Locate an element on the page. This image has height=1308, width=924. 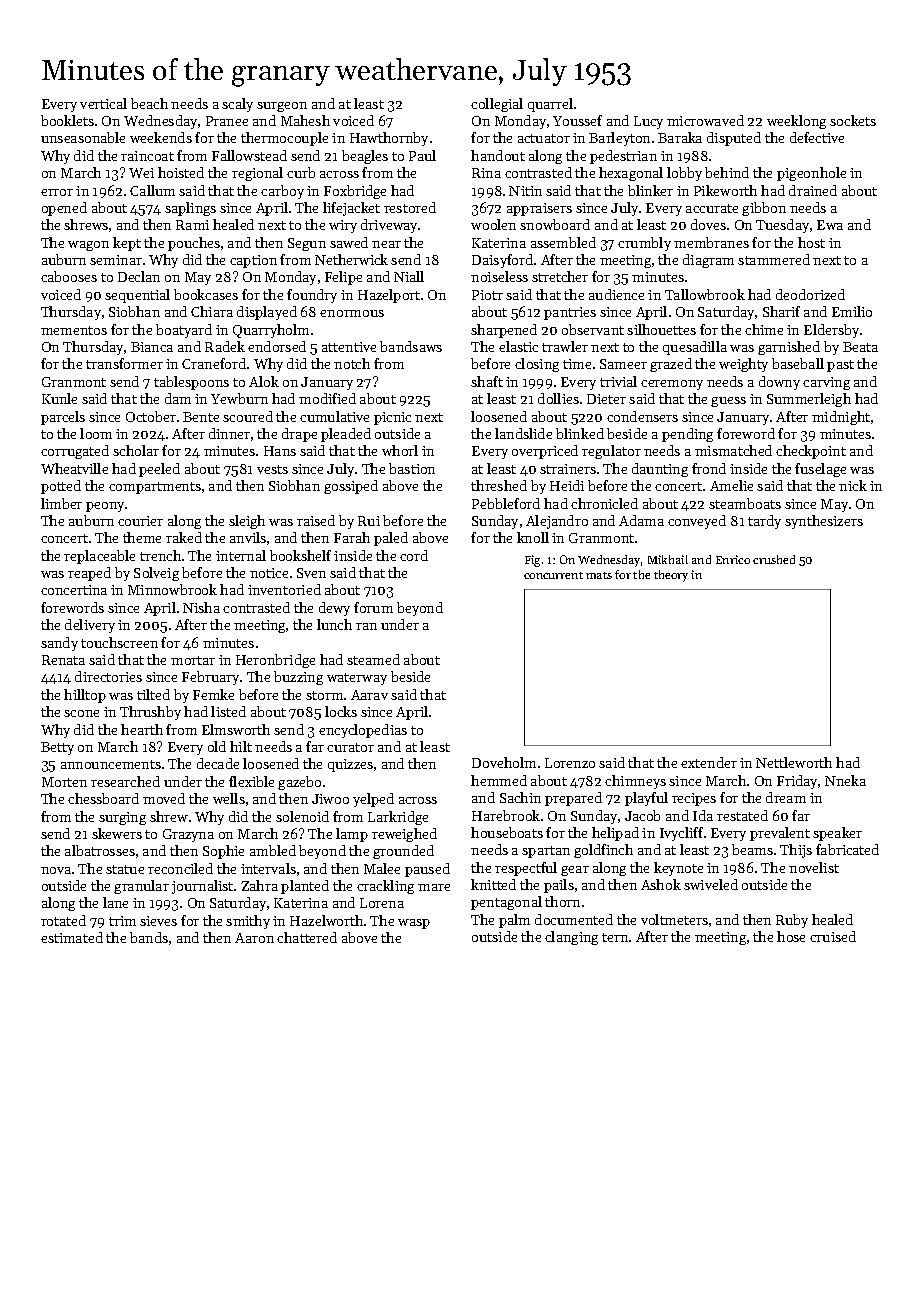
nova is located at coordinates (56, 870).
